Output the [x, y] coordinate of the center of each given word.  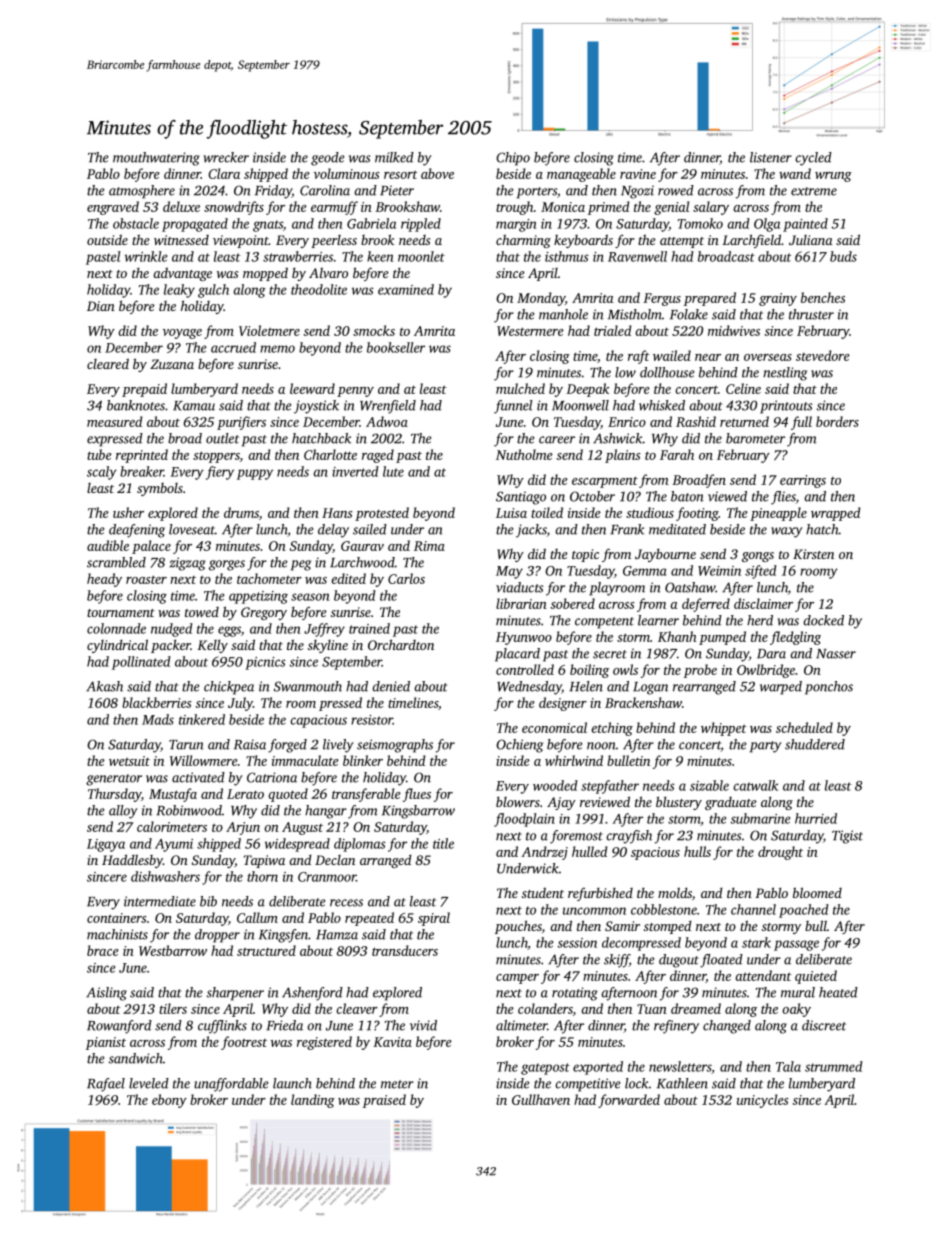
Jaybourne [665, 555]
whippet [724, 729]
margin [516, 225]
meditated [677, 529]
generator [114, 780]
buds [843, 256]
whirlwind [574, 760]
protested [382, 514]
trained [369, 628]
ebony [169, 1101]
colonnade [116, 628]
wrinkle [146, 256]
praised [384, 1101]
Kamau [194, 406]
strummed [834, 1066]
